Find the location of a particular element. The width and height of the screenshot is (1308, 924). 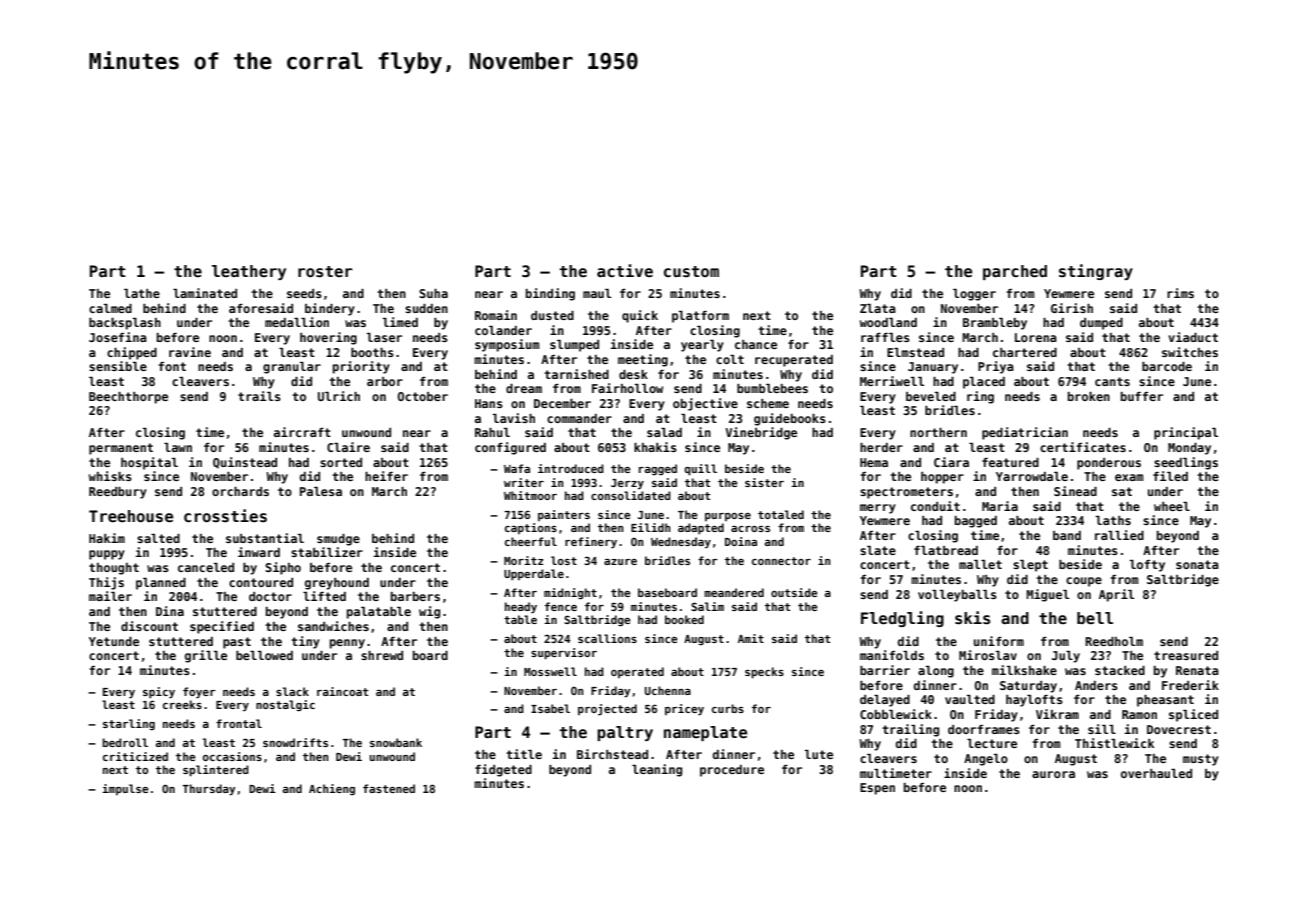

parched is located at coordinates (1015, 272).
